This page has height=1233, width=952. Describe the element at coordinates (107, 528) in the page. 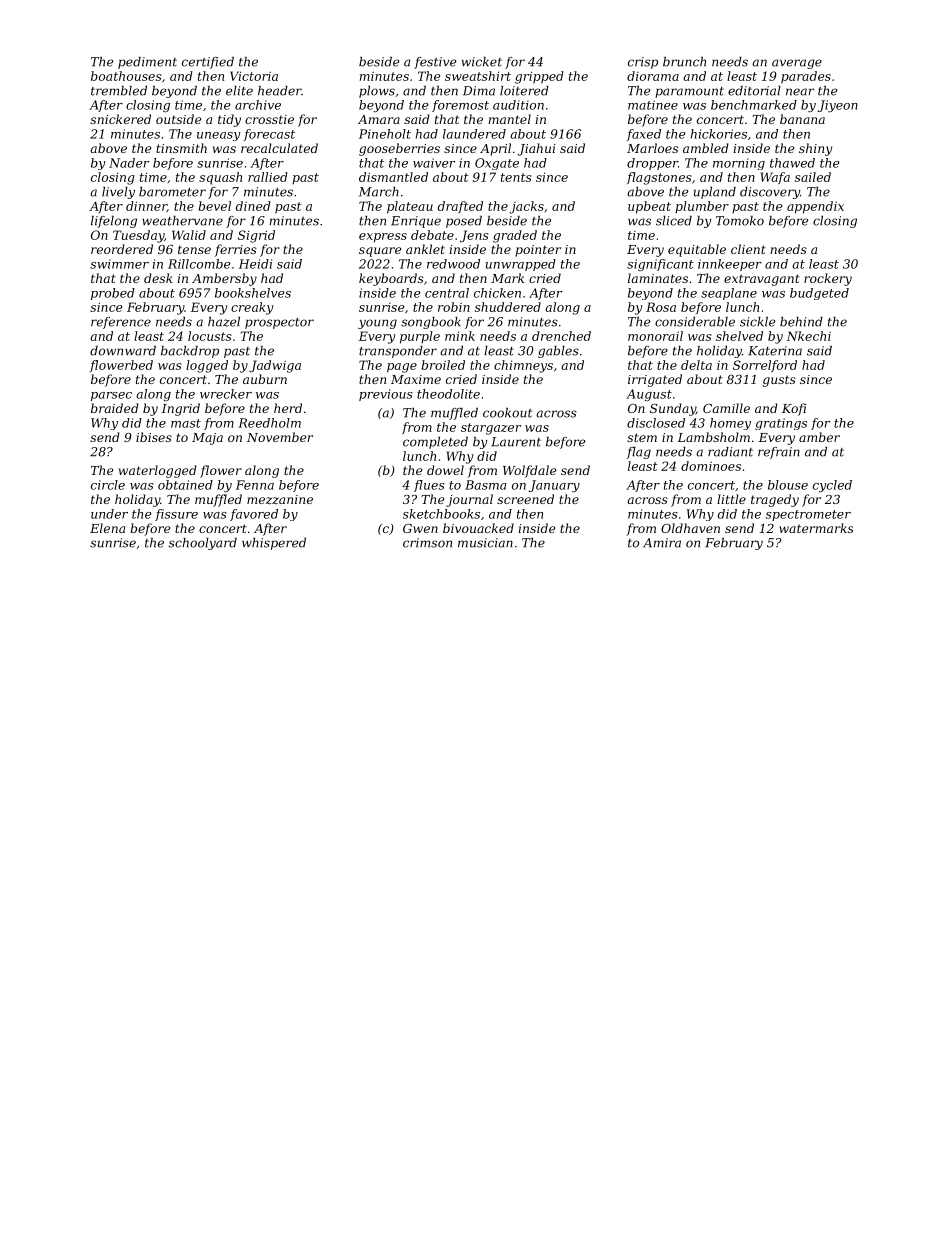

I see `Elena` at that location.
